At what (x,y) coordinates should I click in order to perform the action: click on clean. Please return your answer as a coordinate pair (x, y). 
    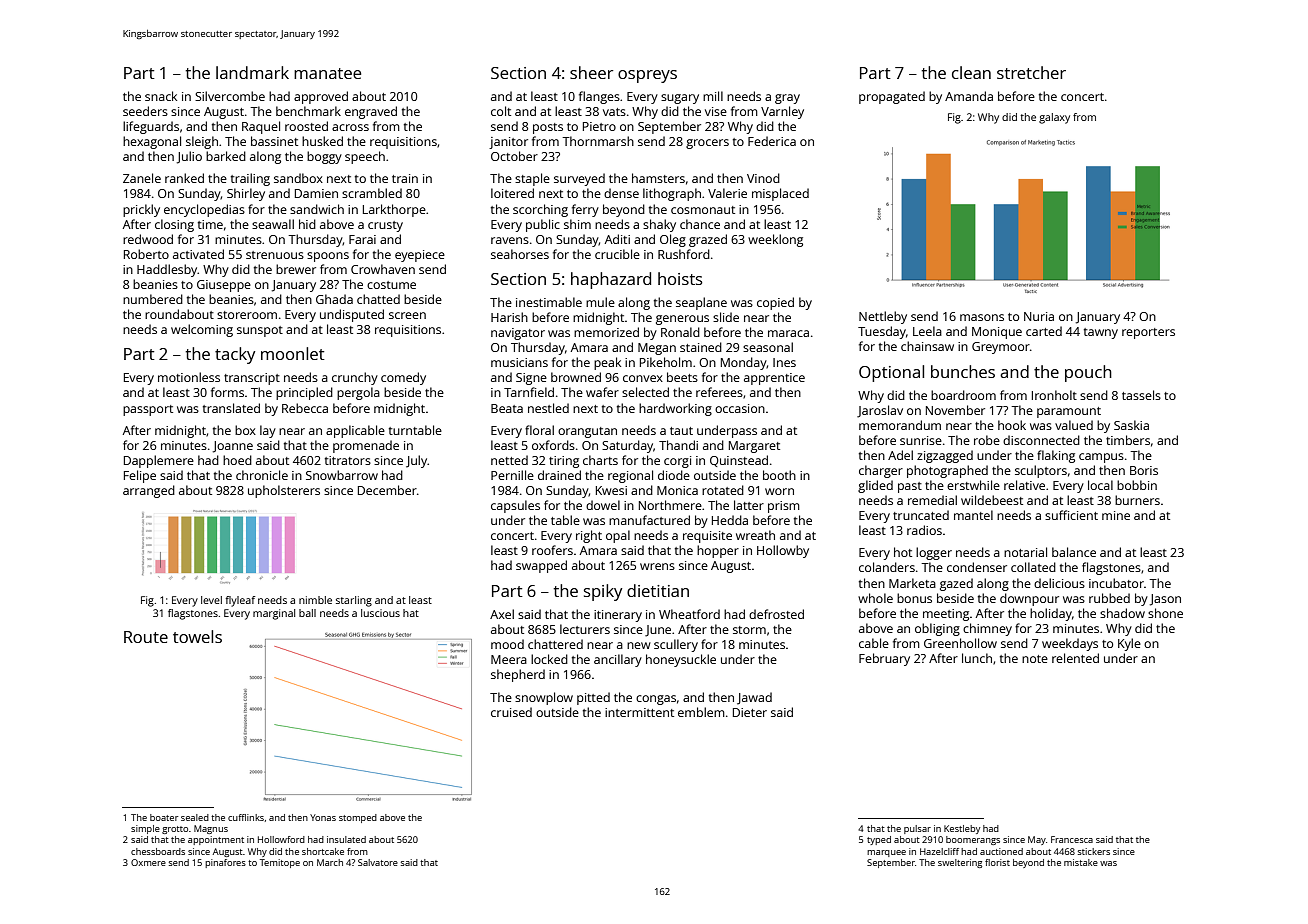
    Looking at the image, I should click on (971, 72).
